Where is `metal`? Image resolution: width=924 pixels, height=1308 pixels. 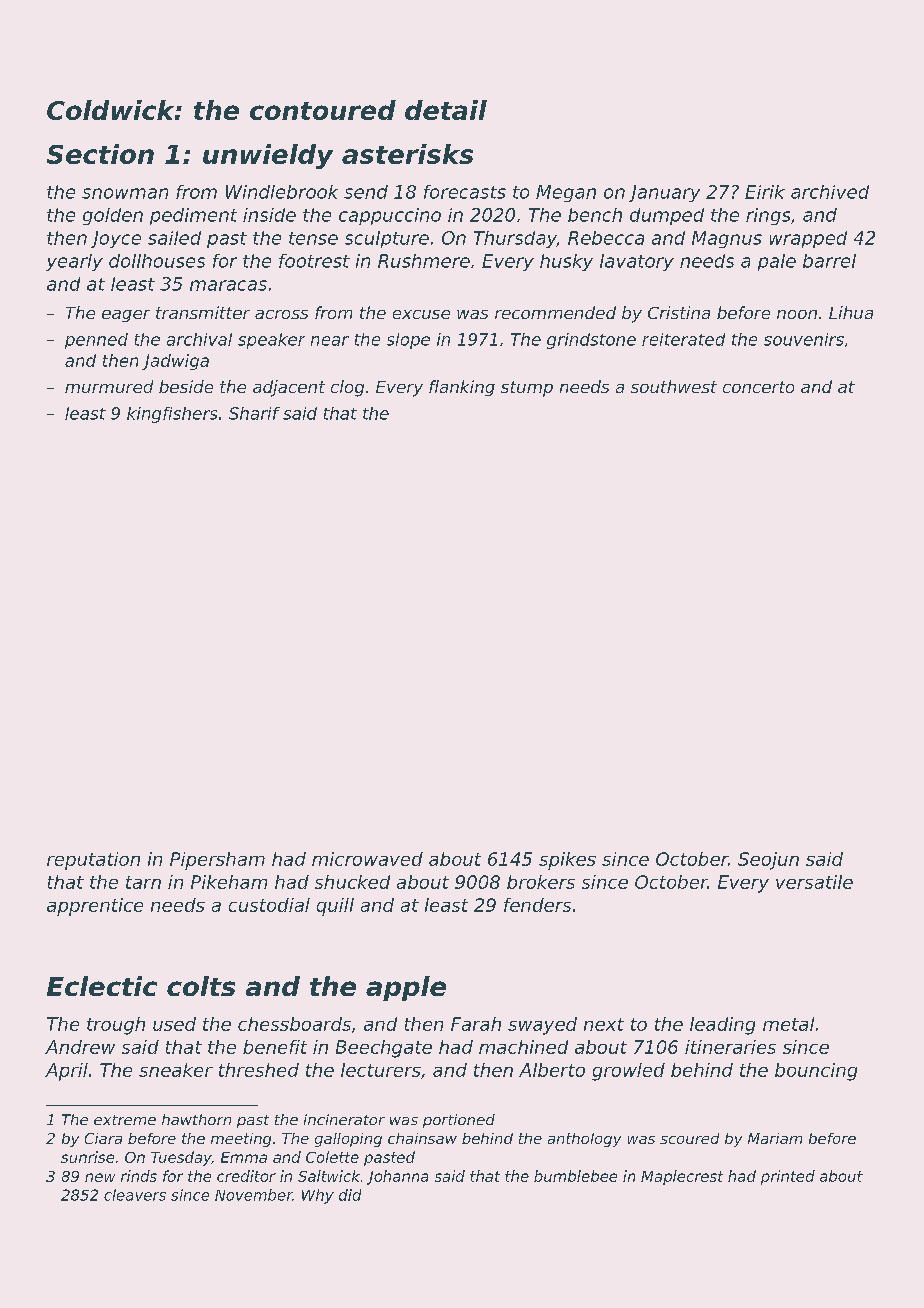
metal is located at coordinates (788, 1024).
